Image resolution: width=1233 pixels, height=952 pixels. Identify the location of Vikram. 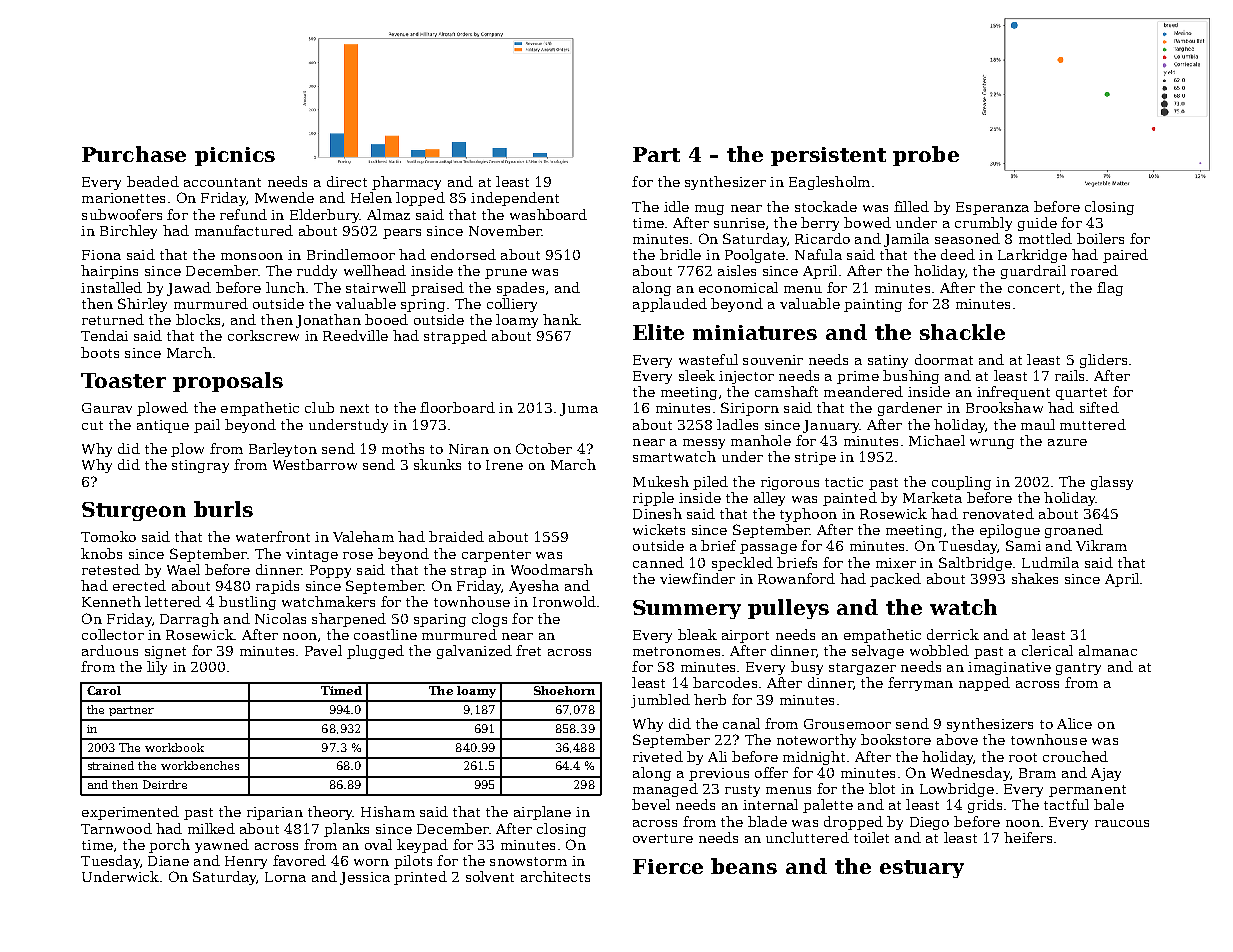
(1101, 545).
